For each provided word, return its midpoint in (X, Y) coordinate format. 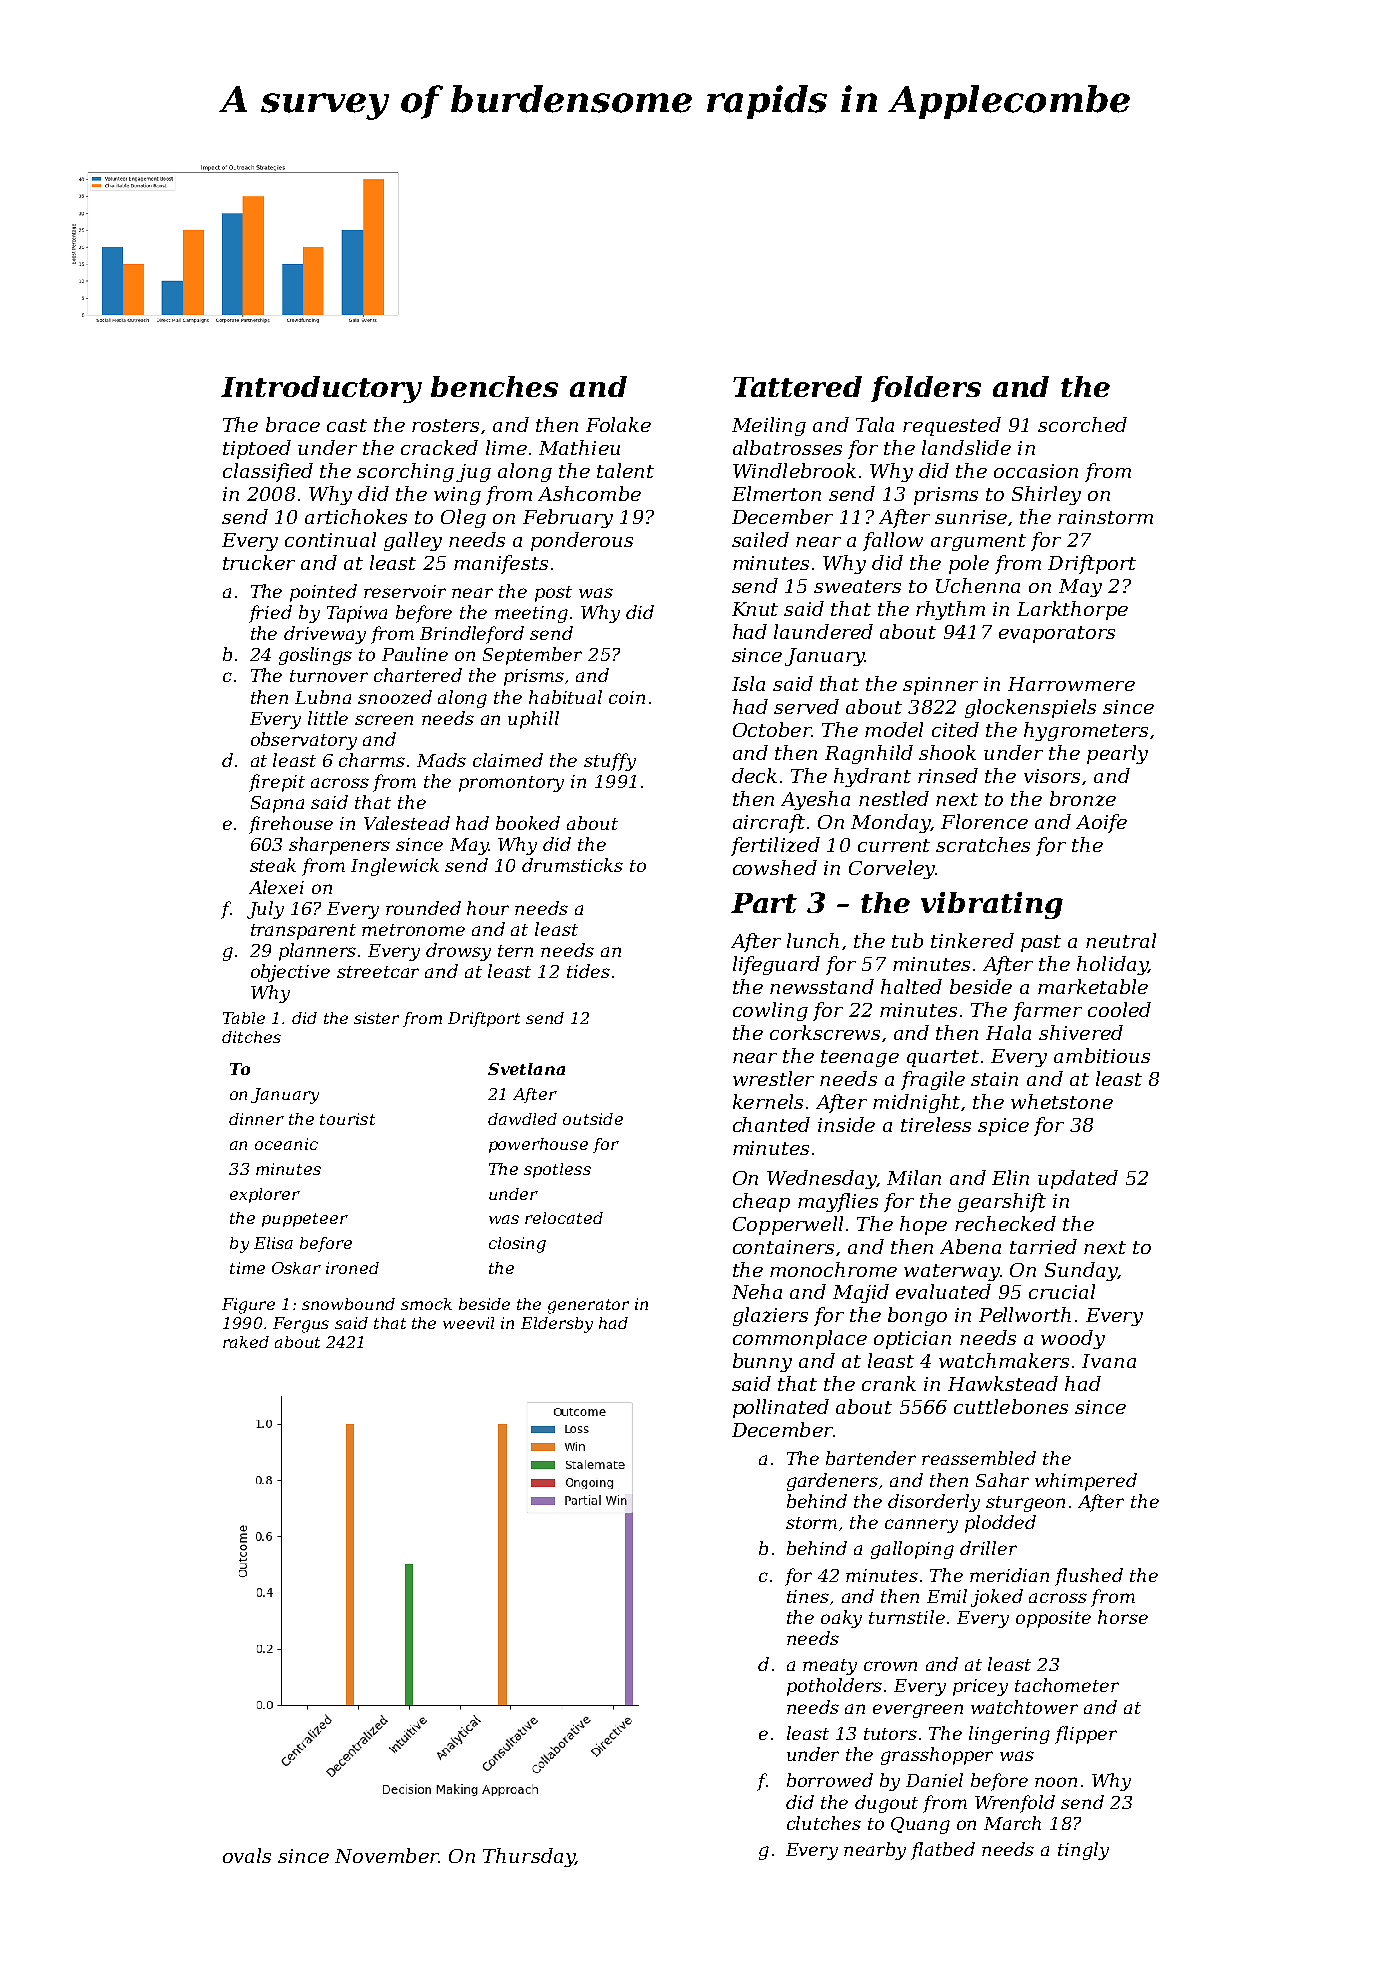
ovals (247, 1855)
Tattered (797, 386)
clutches (824, 1823)
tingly (1083, 1851)
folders (926, 389)
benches (494, 386)
